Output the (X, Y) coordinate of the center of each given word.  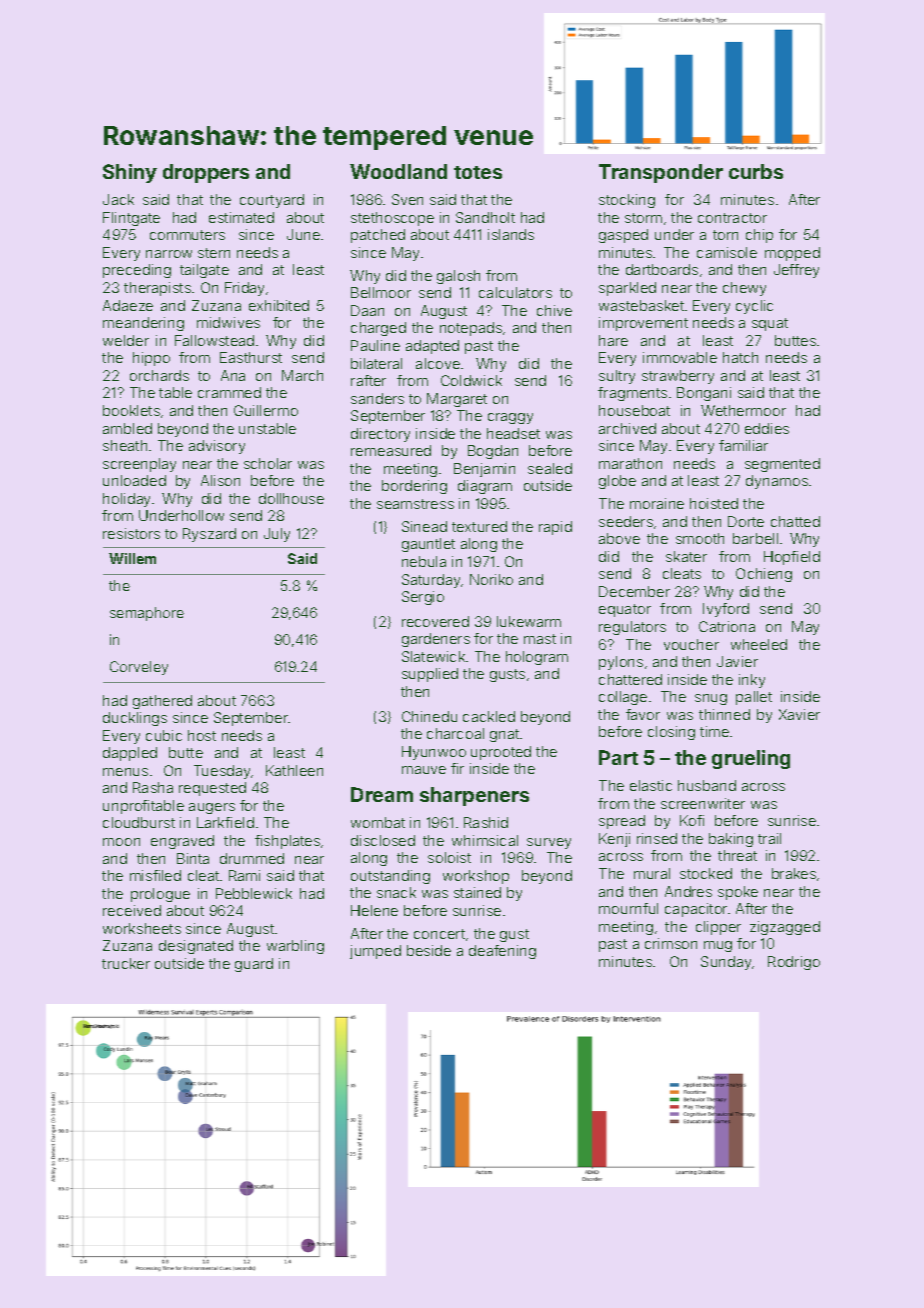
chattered (630, 679)
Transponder (661, 173)
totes (478, 172)
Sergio (423, 598)
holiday (126, 500)
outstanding (390, 877)
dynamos (777, 482)
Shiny (130, 173)
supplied (430, 675)
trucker (126, 963)
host (202, 735)
